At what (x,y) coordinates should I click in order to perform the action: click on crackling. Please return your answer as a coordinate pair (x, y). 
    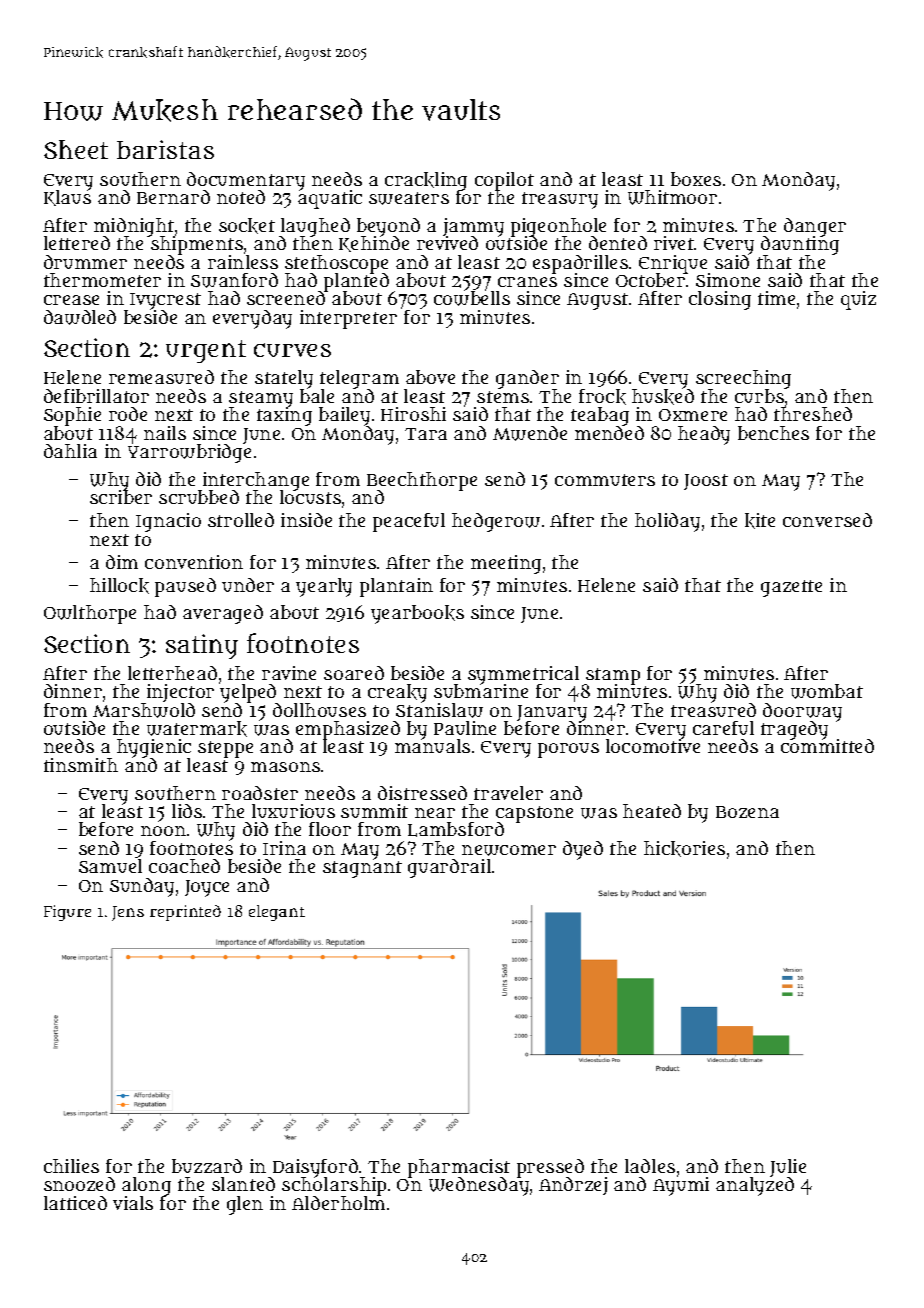
    Looking at the image, I should click on (426, 181).
